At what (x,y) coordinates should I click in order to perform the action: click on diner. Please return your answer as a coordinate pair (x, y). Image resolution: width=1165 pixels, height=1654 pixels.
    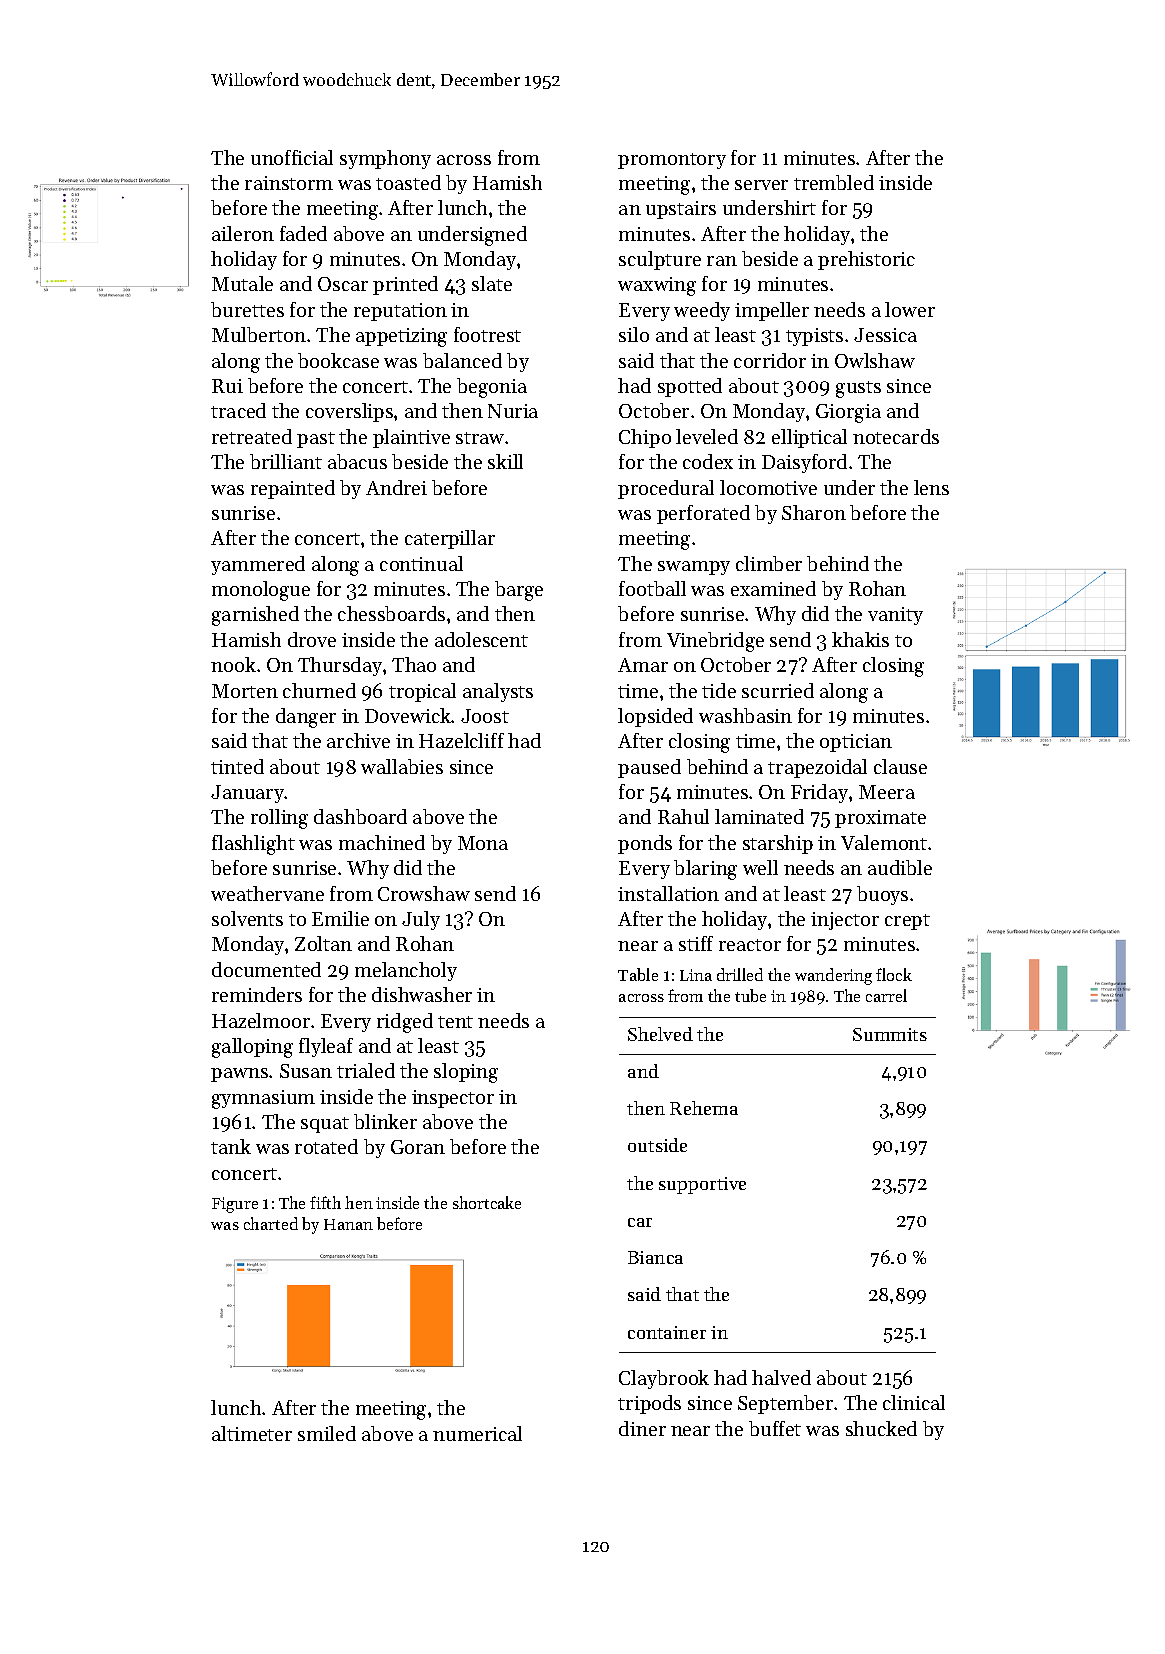
    Looking at the image, I should click on (642, 1428).
